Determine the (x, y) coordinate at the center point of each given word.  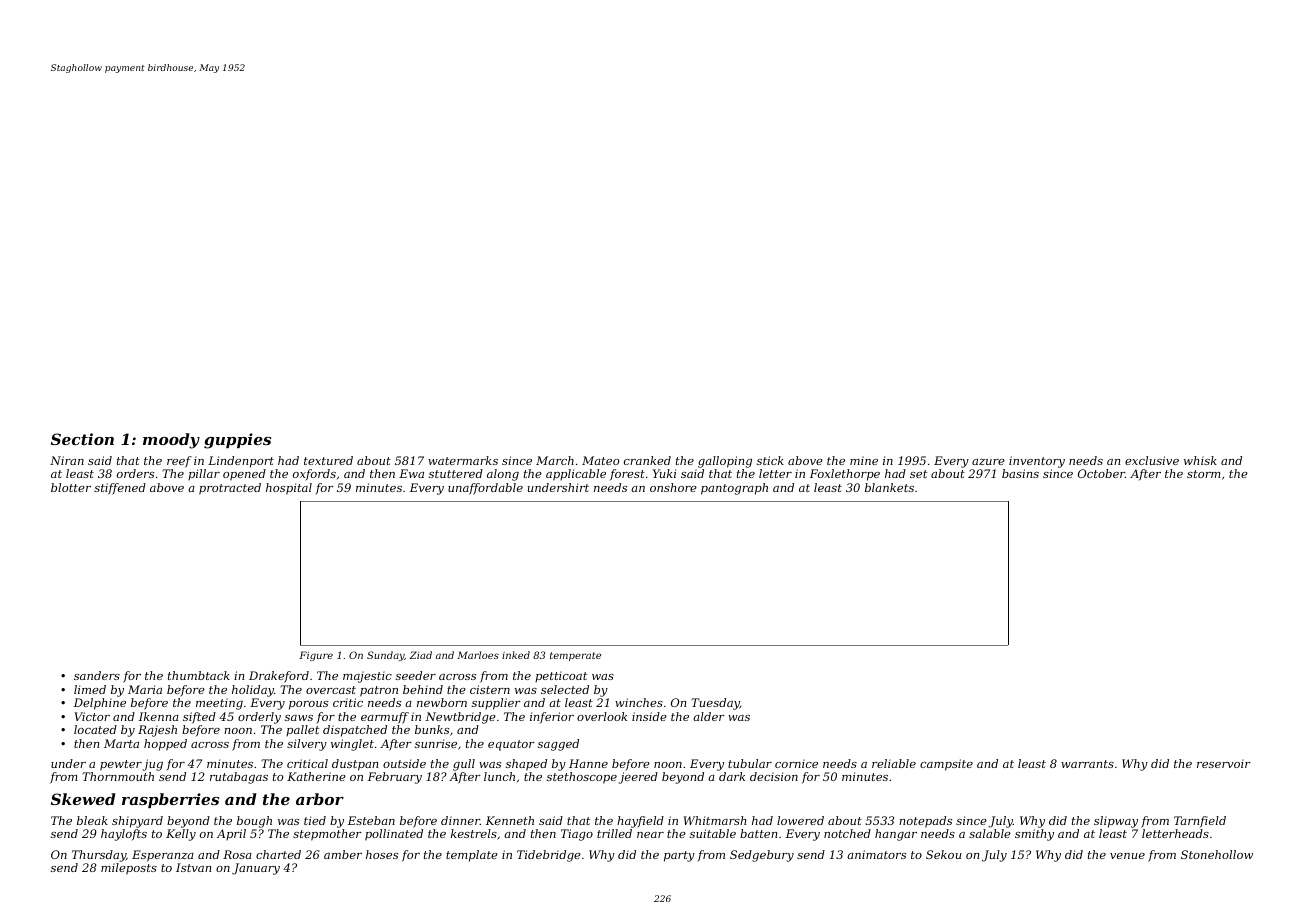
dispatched (355, 731)
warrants (1087, 764)
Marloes (478, 655)
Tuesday (715, 704)
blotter (71, 487)
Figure (316, 656)
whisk (1200, 460)
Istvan (193, 867)
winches (639, 702)
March (555, 460)
